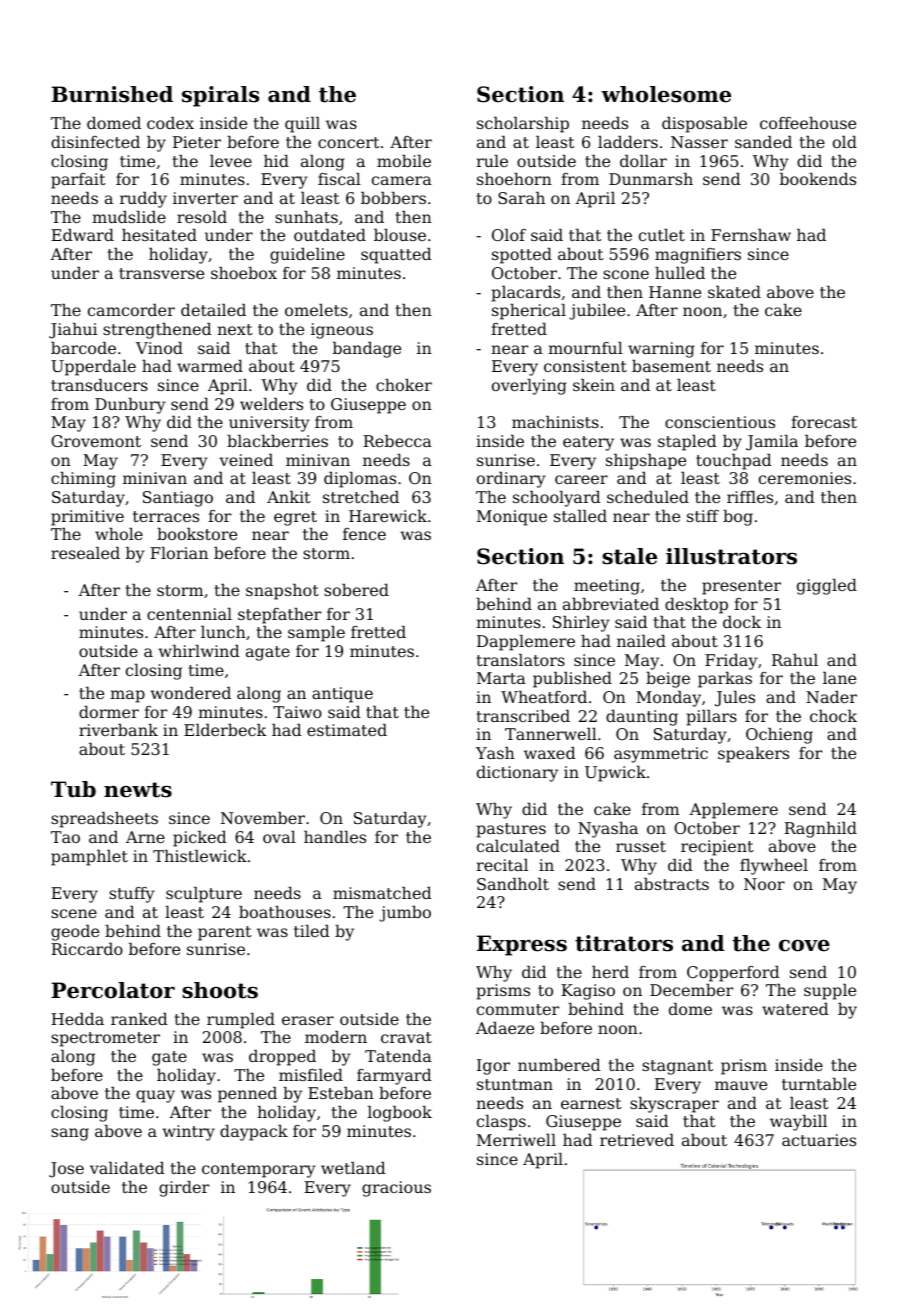  I want to click on coffeehouse, so click(808, 123).
